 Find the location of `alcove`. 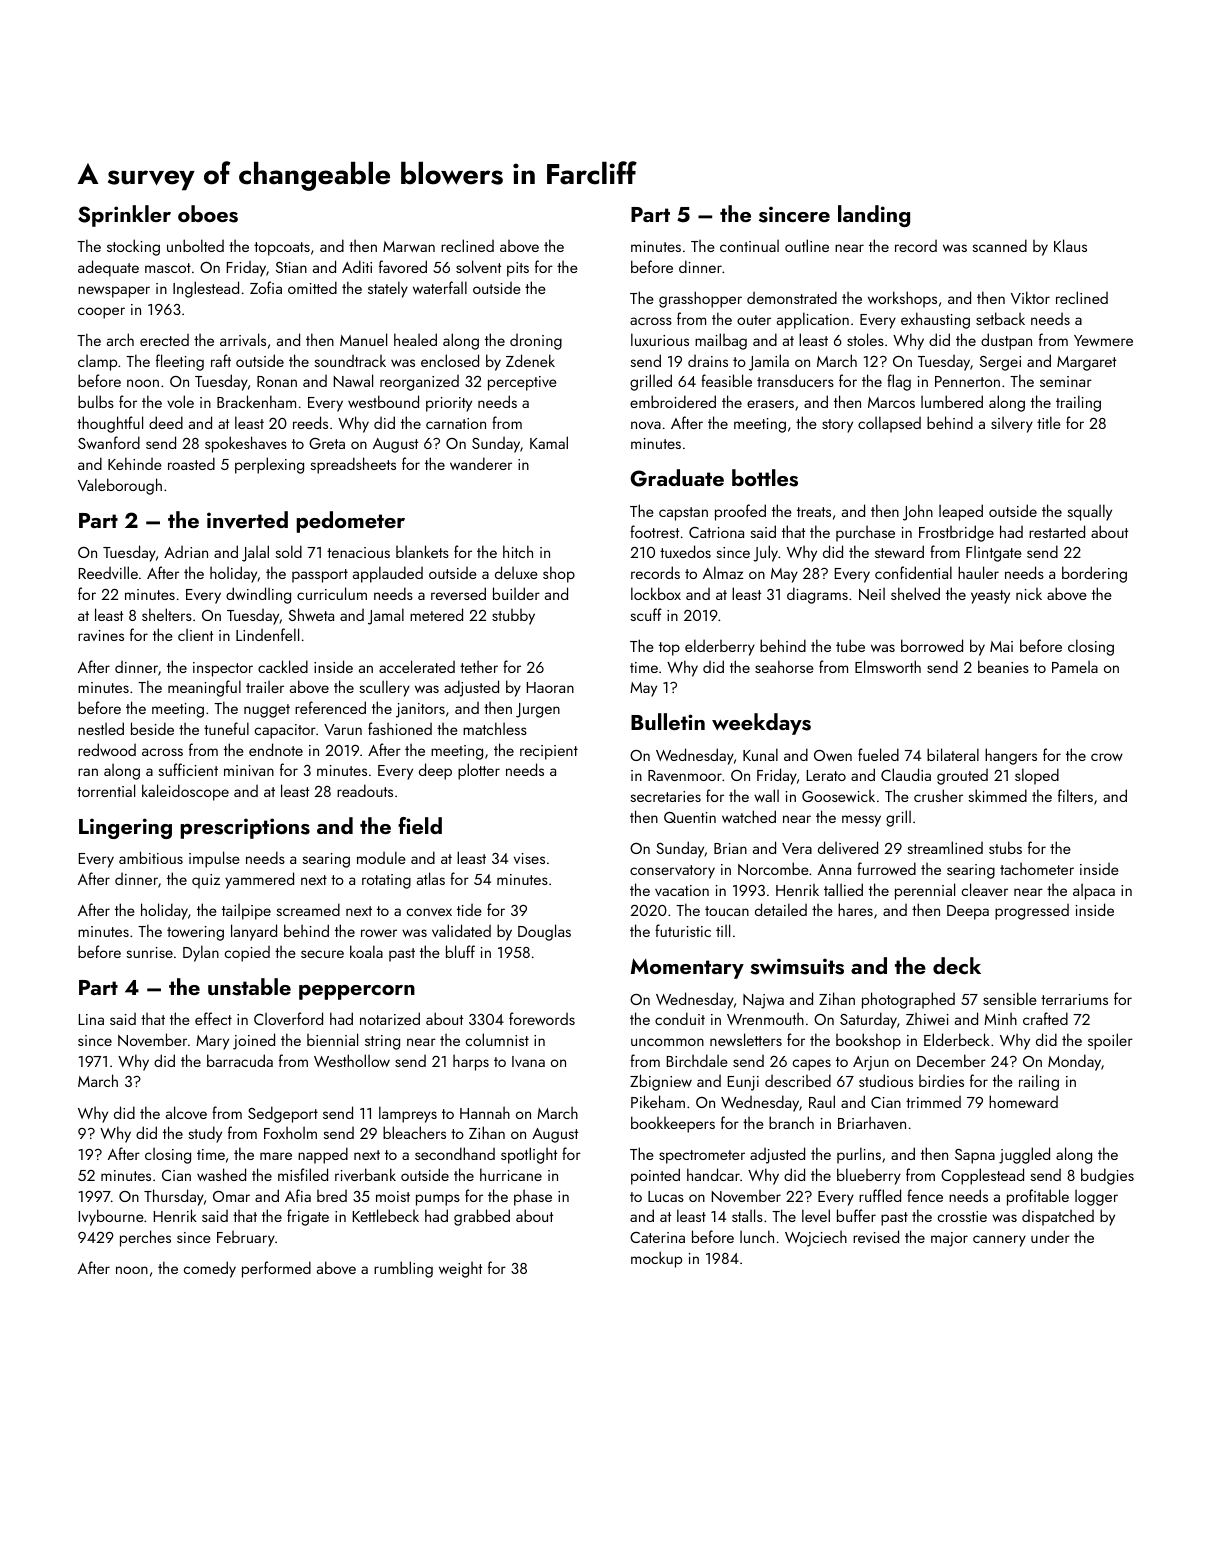

alcove is located at coordinates (186, 1112).
